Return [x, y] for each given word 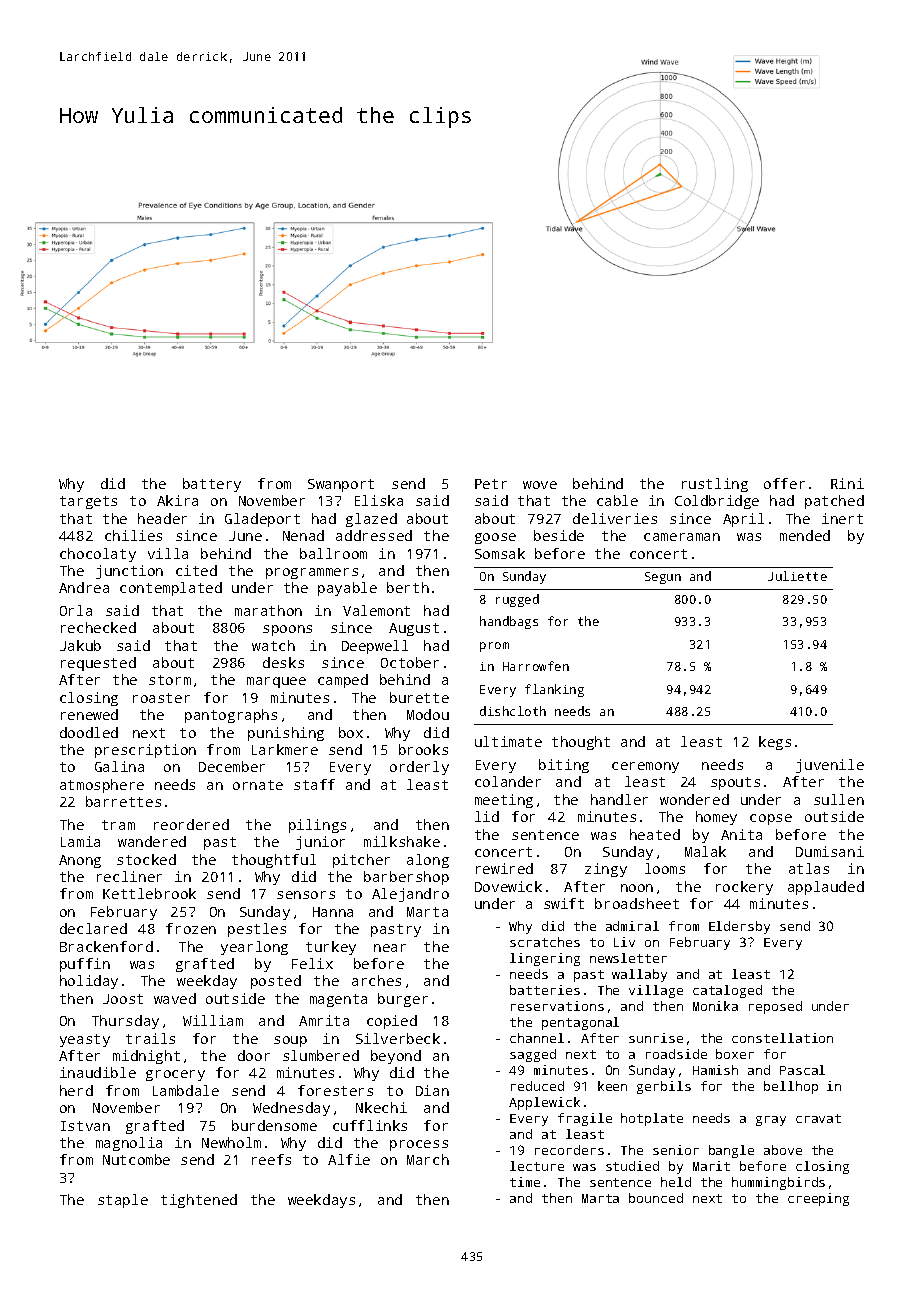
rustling [715, 485]
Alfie [349, 1159]
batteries [545, 990]
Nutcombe [136, 1159]
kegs [775, 743]
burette [419, 697]
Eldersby [739, 927]
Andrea [84, 587]
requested [98, 664]
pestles [257, 930]
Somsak [500, 553]
